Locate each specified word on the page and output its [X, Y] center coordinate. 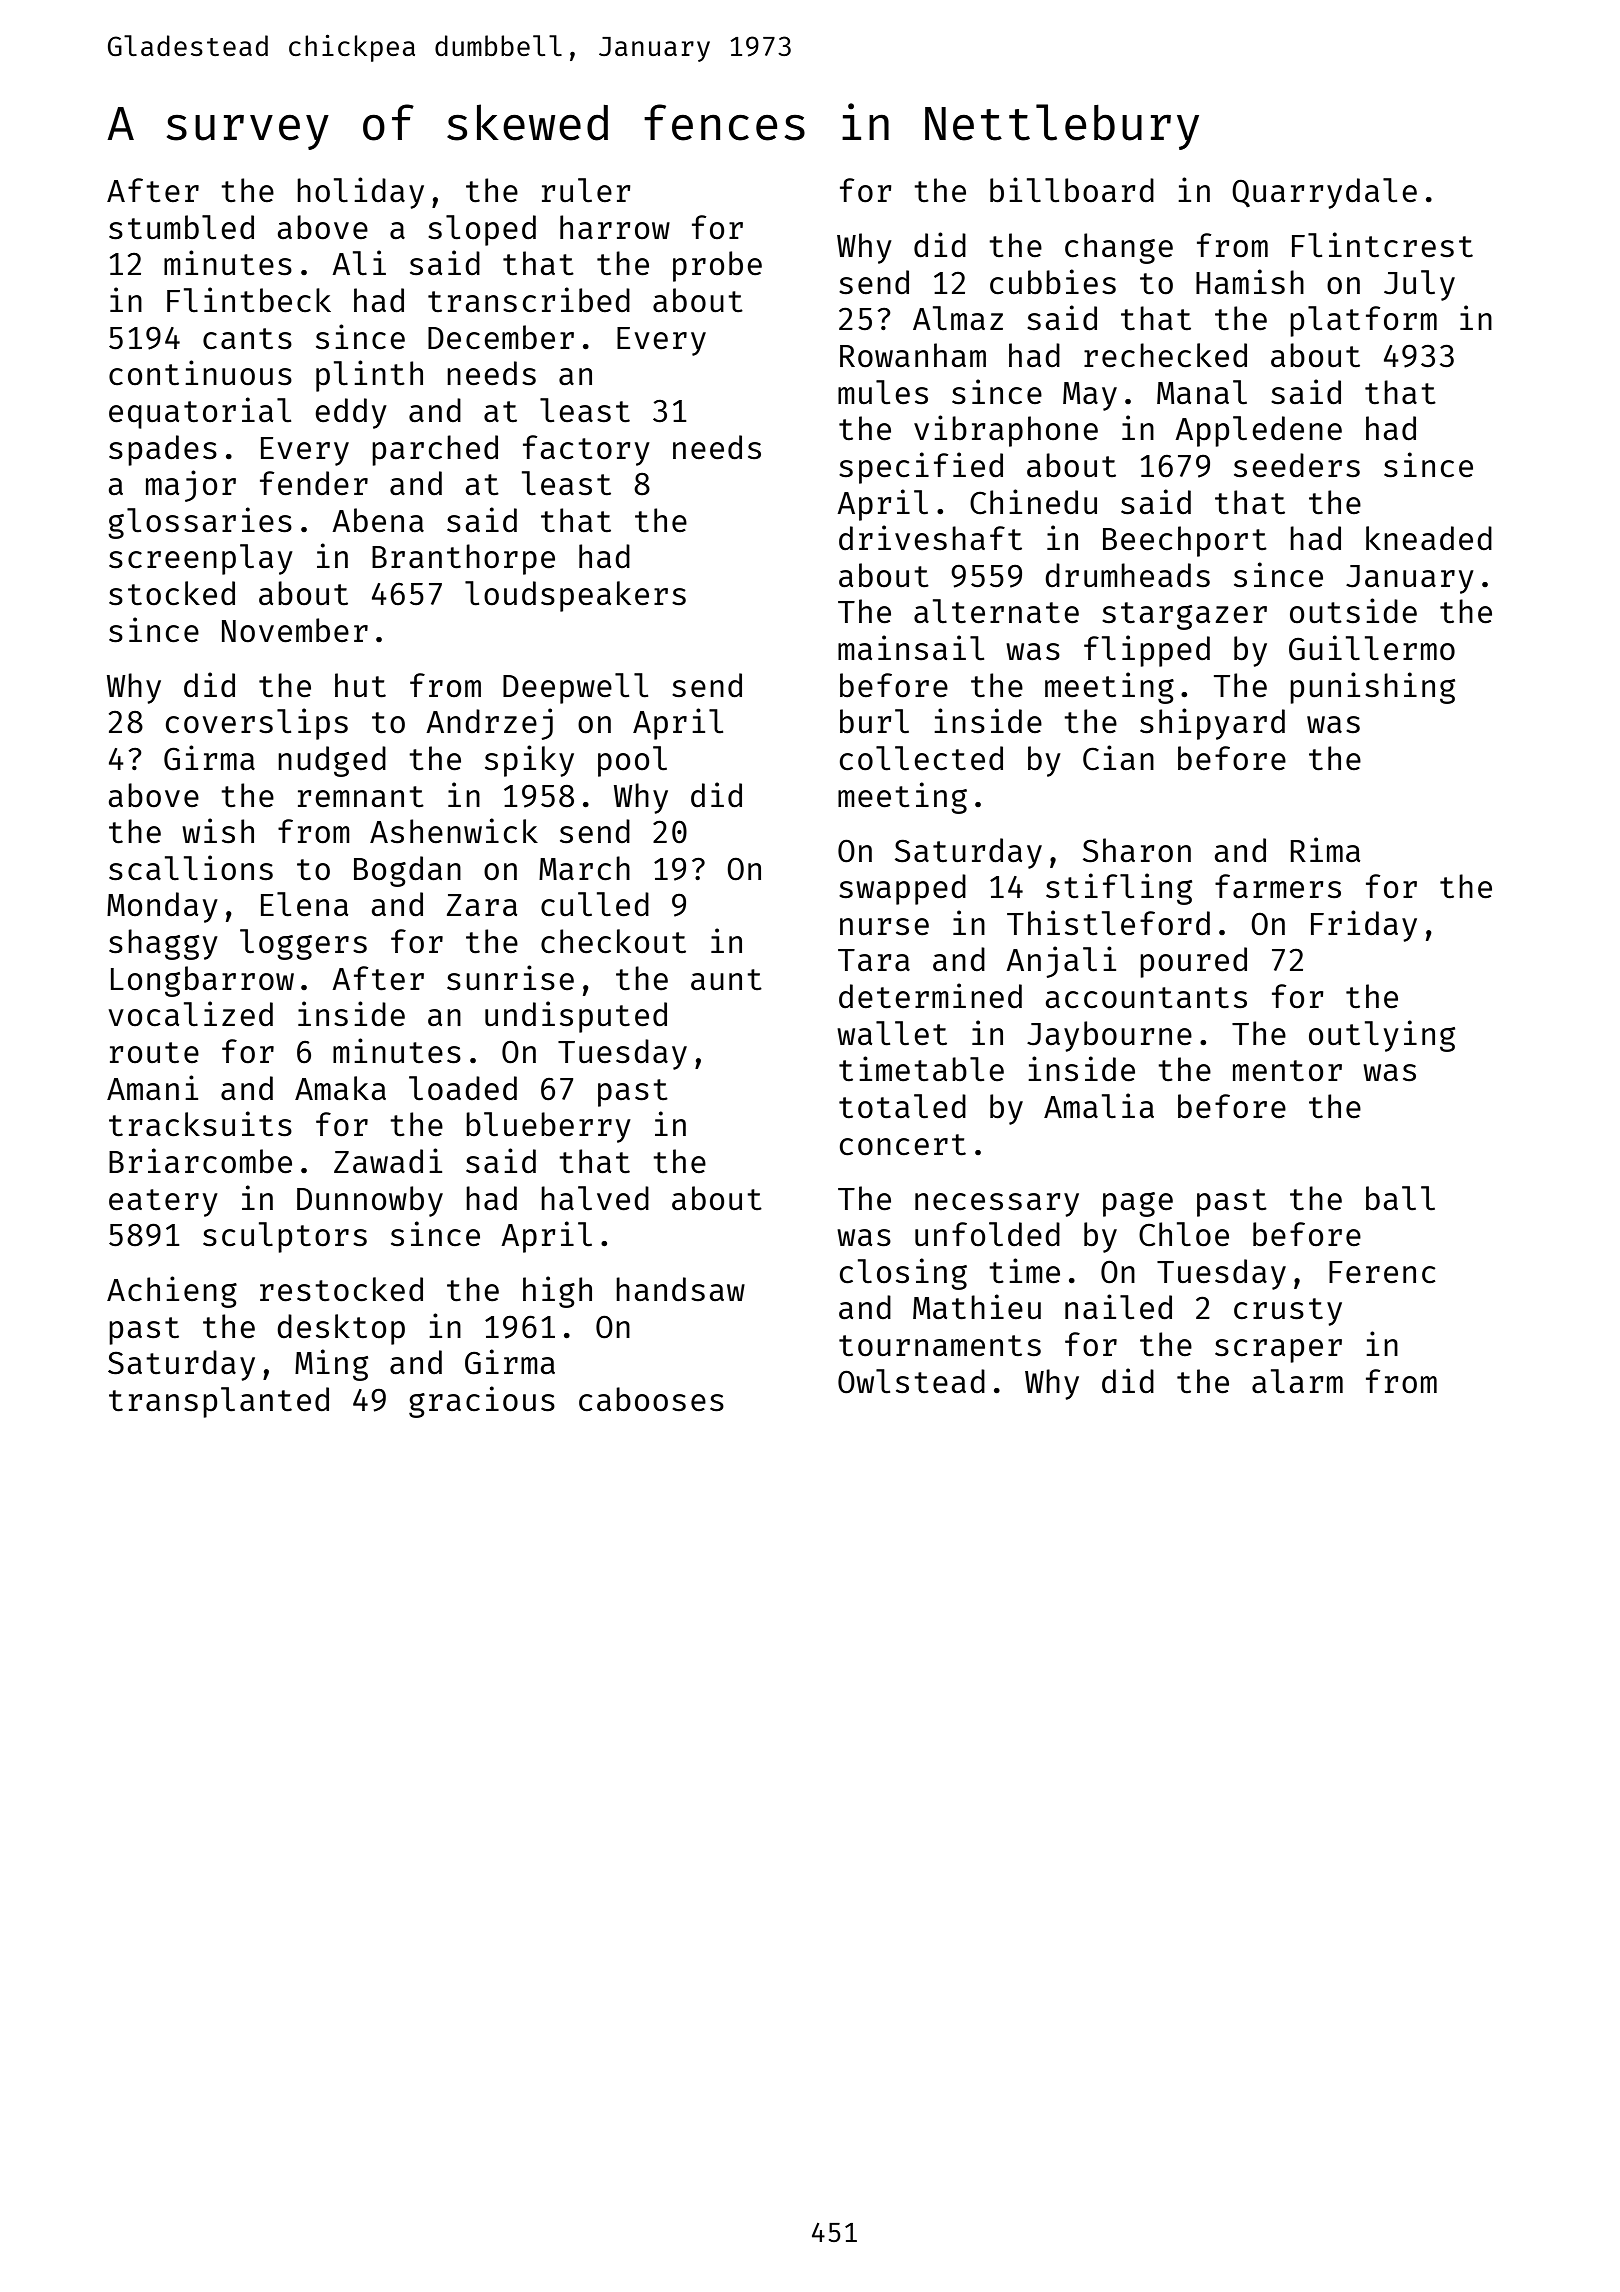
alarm [1297, 1381]
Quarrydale [1324, 193]
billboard [1072, 190]
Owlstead [911, 1381]
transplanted [219, 1402]
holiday [360, 193]
